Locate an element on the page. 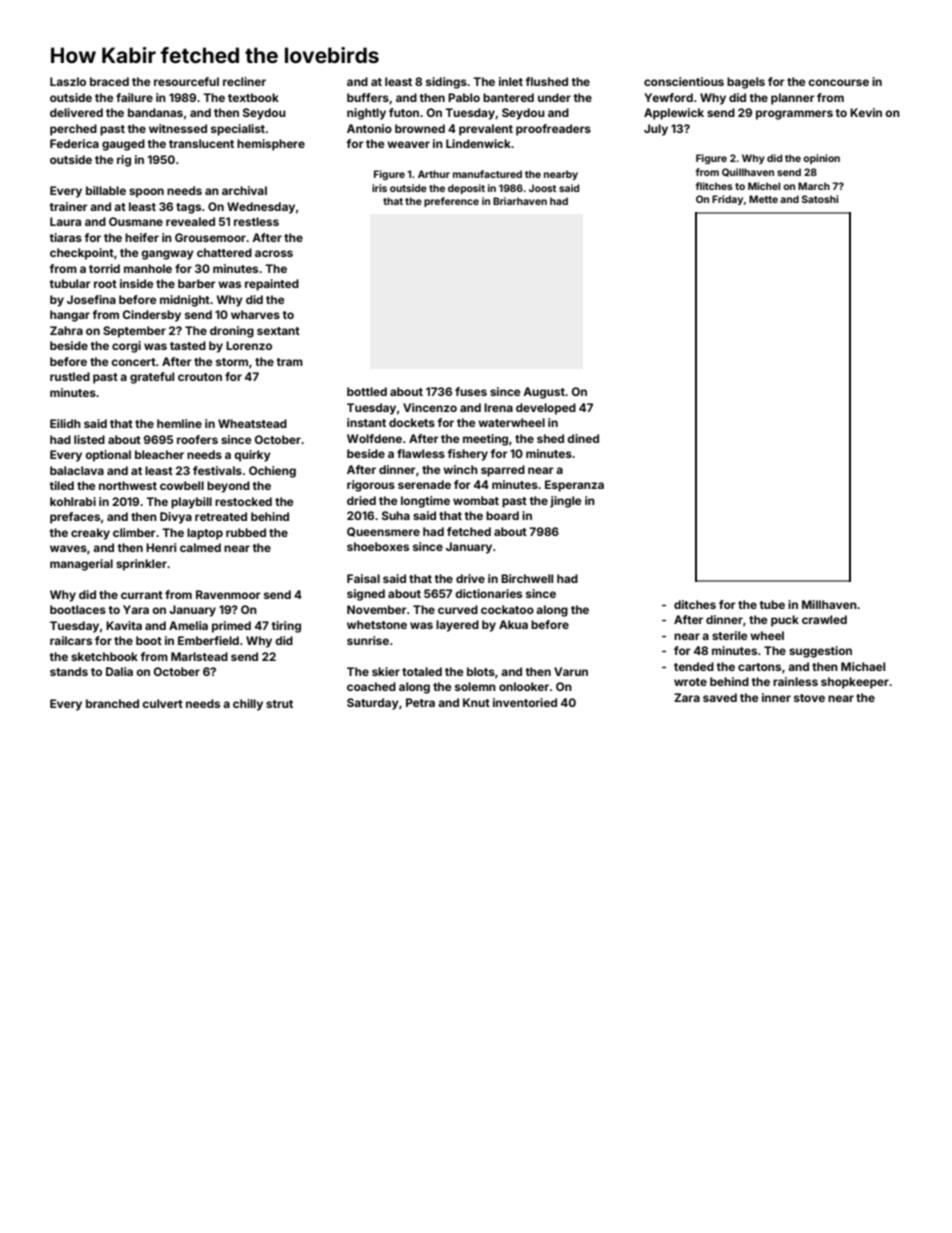 The width and height of the image is (952, 1233). midnight is located at coordinates (185, 301).
